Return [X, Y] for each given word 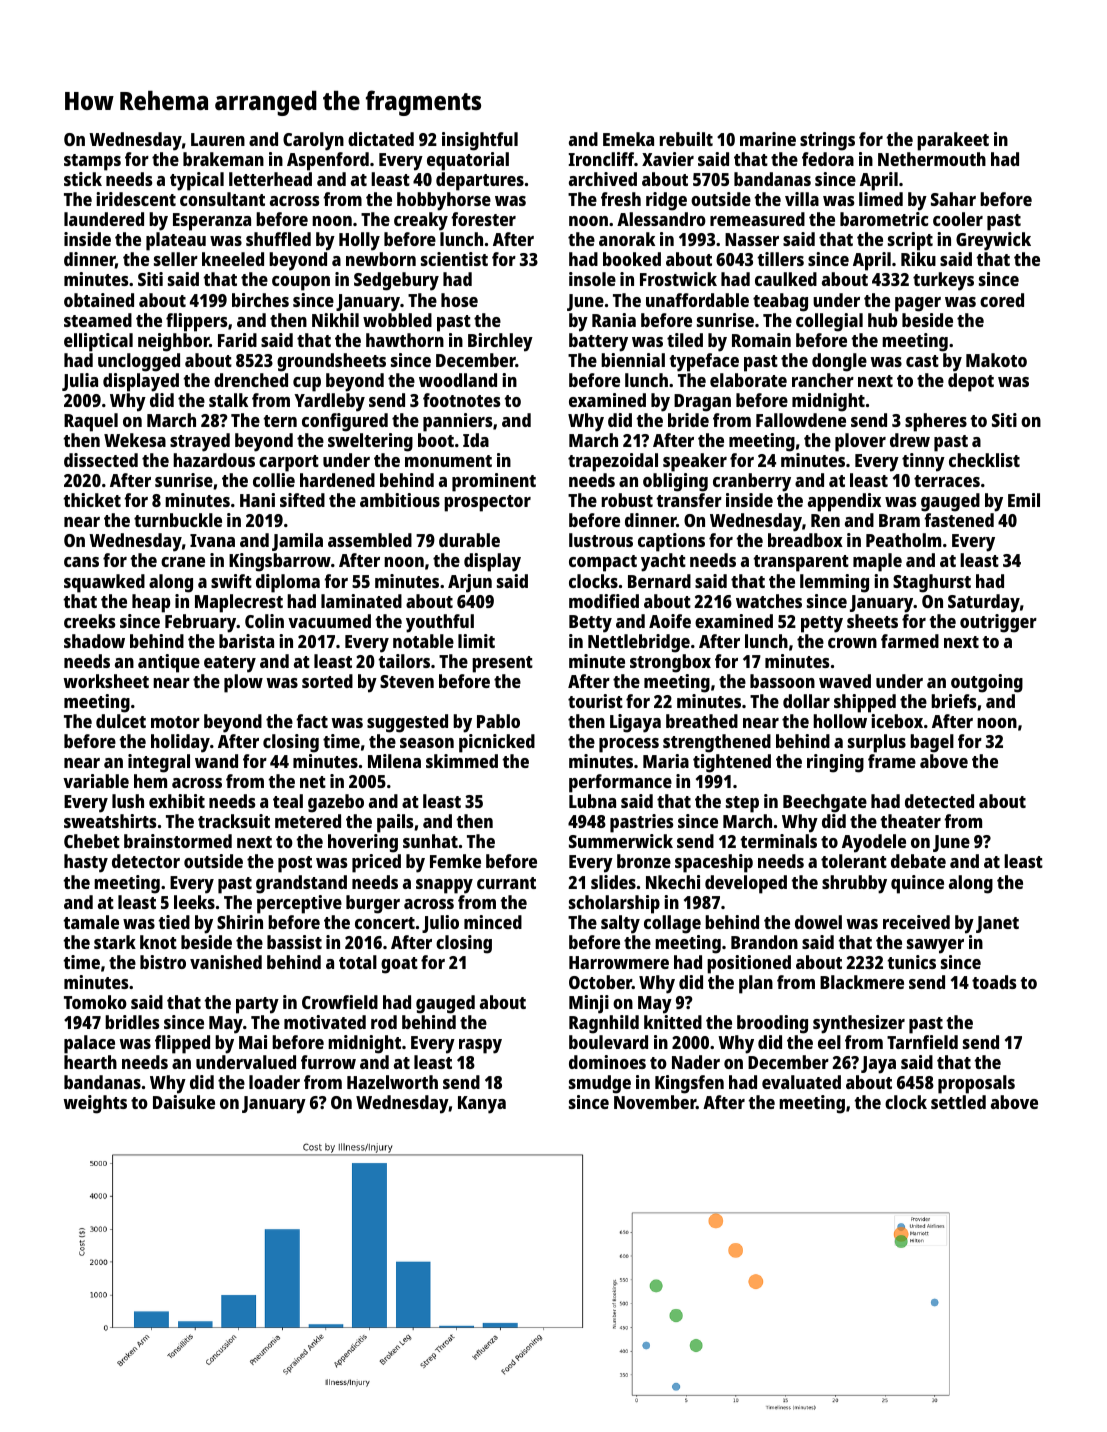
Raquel [91, 422]
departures [480, 181]
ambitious [400, 500]
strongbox [670, 663]
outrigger [998, 623]
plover [860, 442]
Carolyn [313, 141]
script [910, 241]
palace [89, 1044]
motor [175, 722]
